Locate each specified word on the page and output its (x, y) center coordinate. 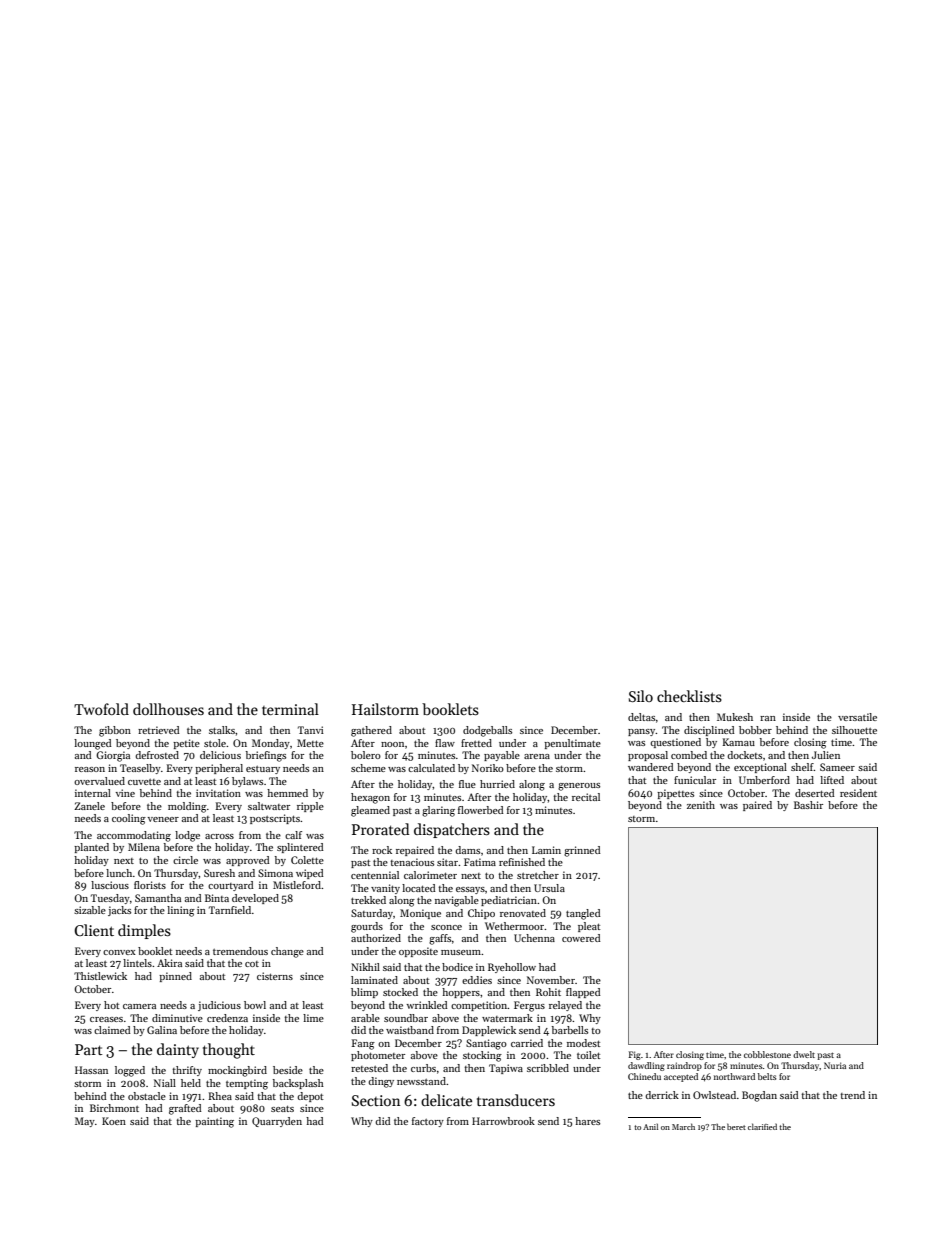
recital (586, 797)
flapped (583, 993)
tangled (583, 914)
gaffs (440, 939)
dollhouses (168, 709)
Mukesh (735, 717)
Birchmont (114, 1108)
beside (288, 1070)
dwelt (804, 1054)
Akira (169, 963)
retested (369, 1068)
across (219, 836)
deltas (641, 717)
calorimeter (430, 875)
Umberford (764, 780)
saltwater (269, 806)
